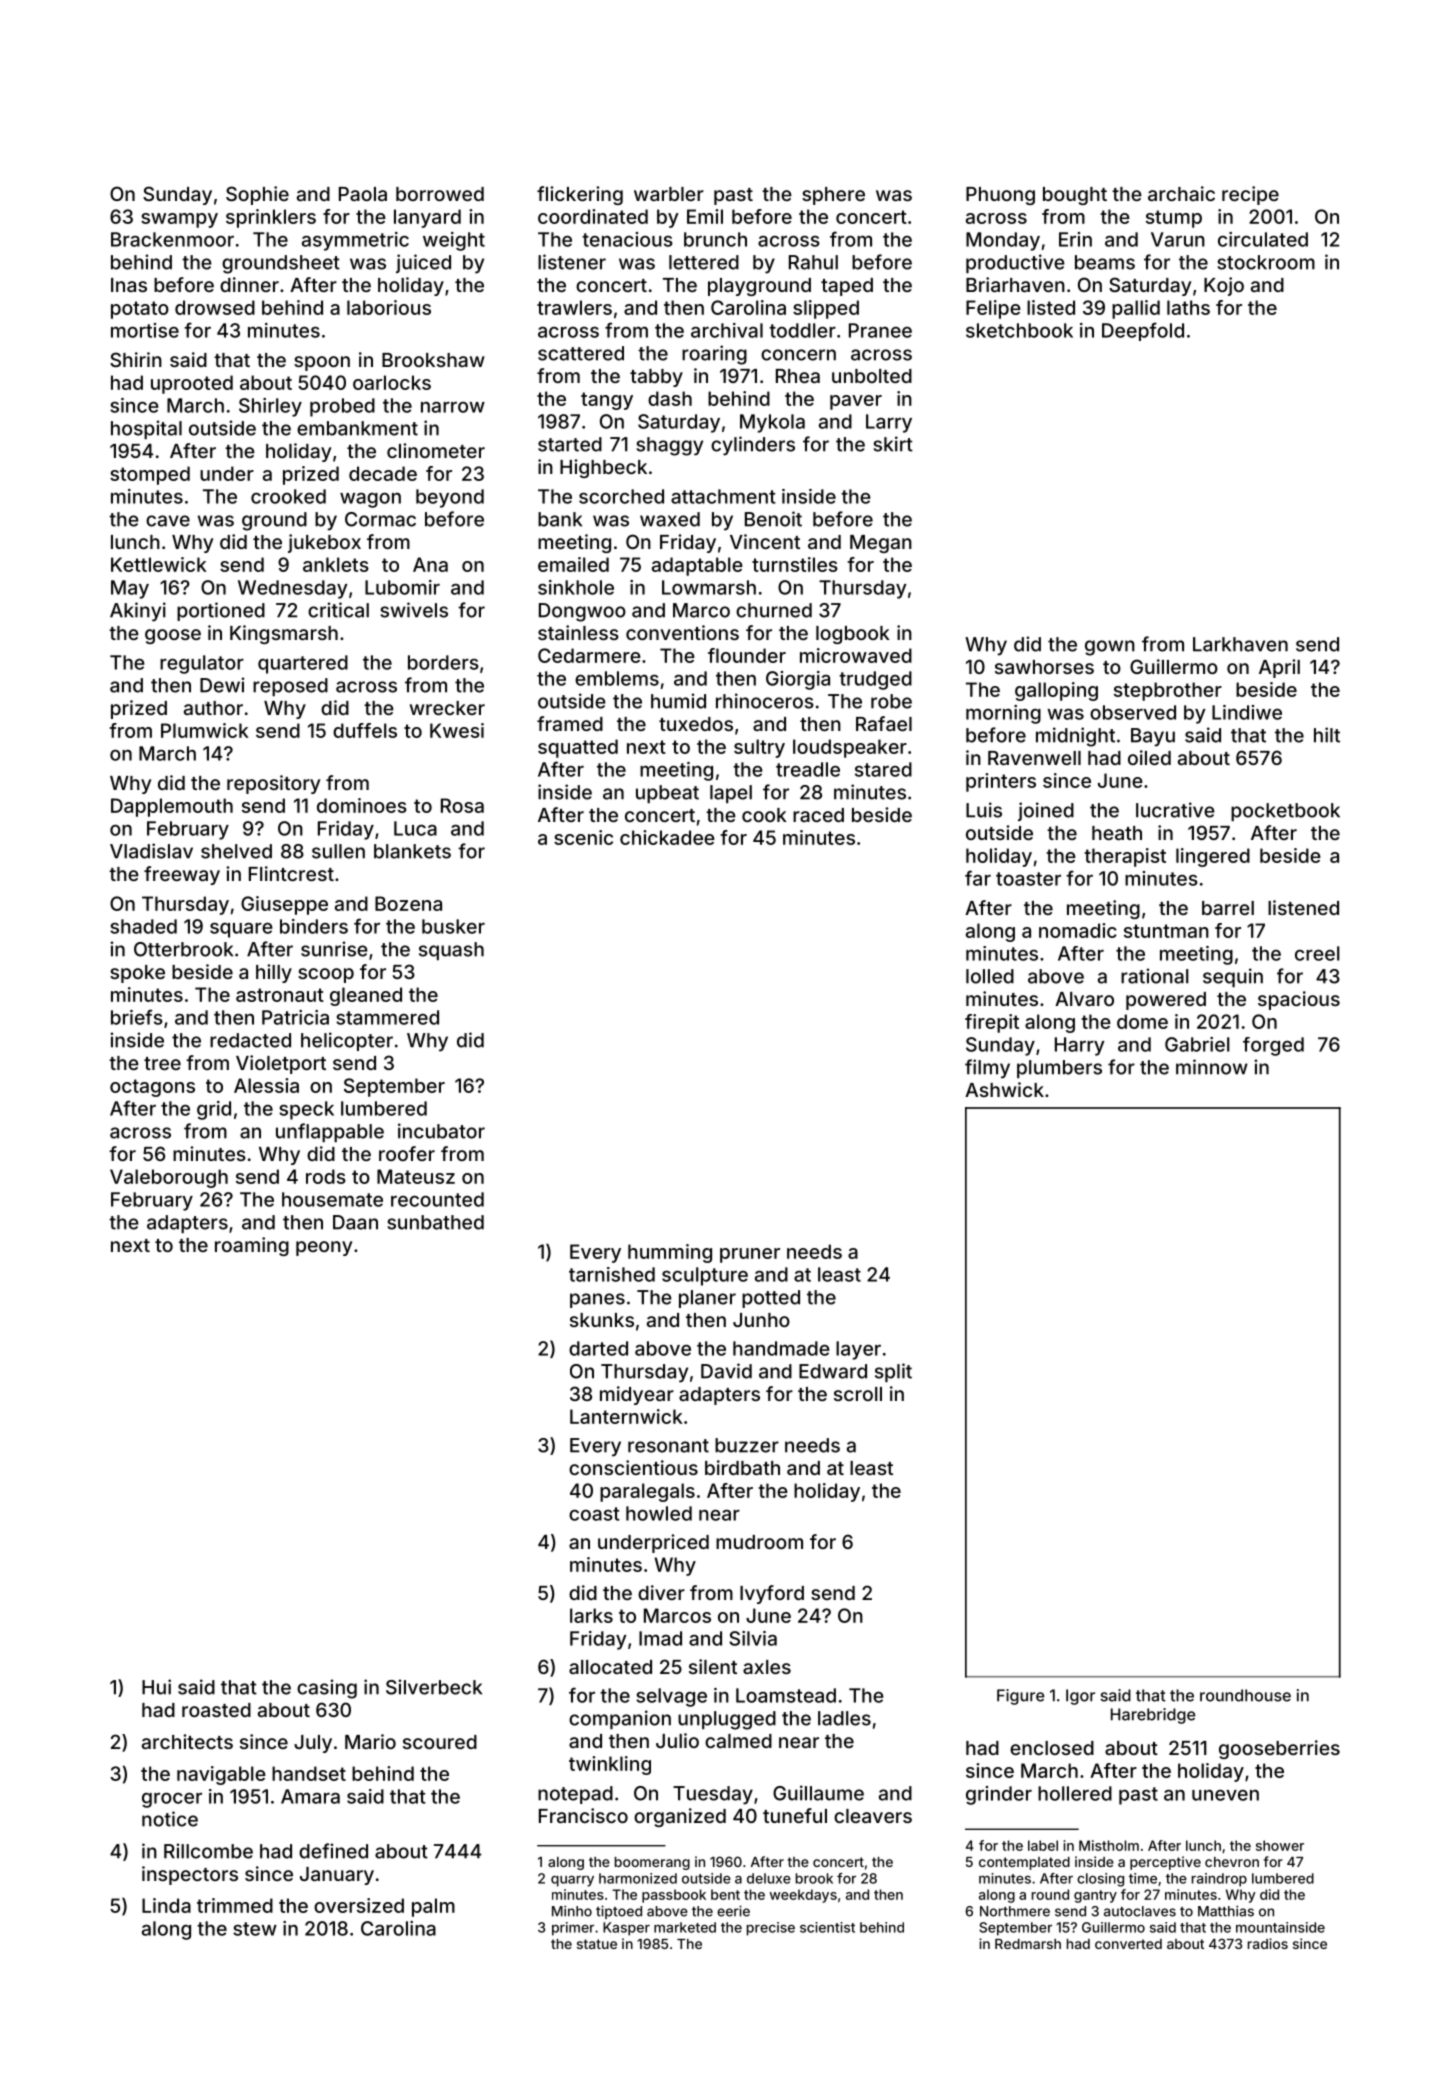 The width and height of the document is (1450, 2100). Describe the element at coordinates (1266, 262) in the document. I see `stockroom` at that location.
